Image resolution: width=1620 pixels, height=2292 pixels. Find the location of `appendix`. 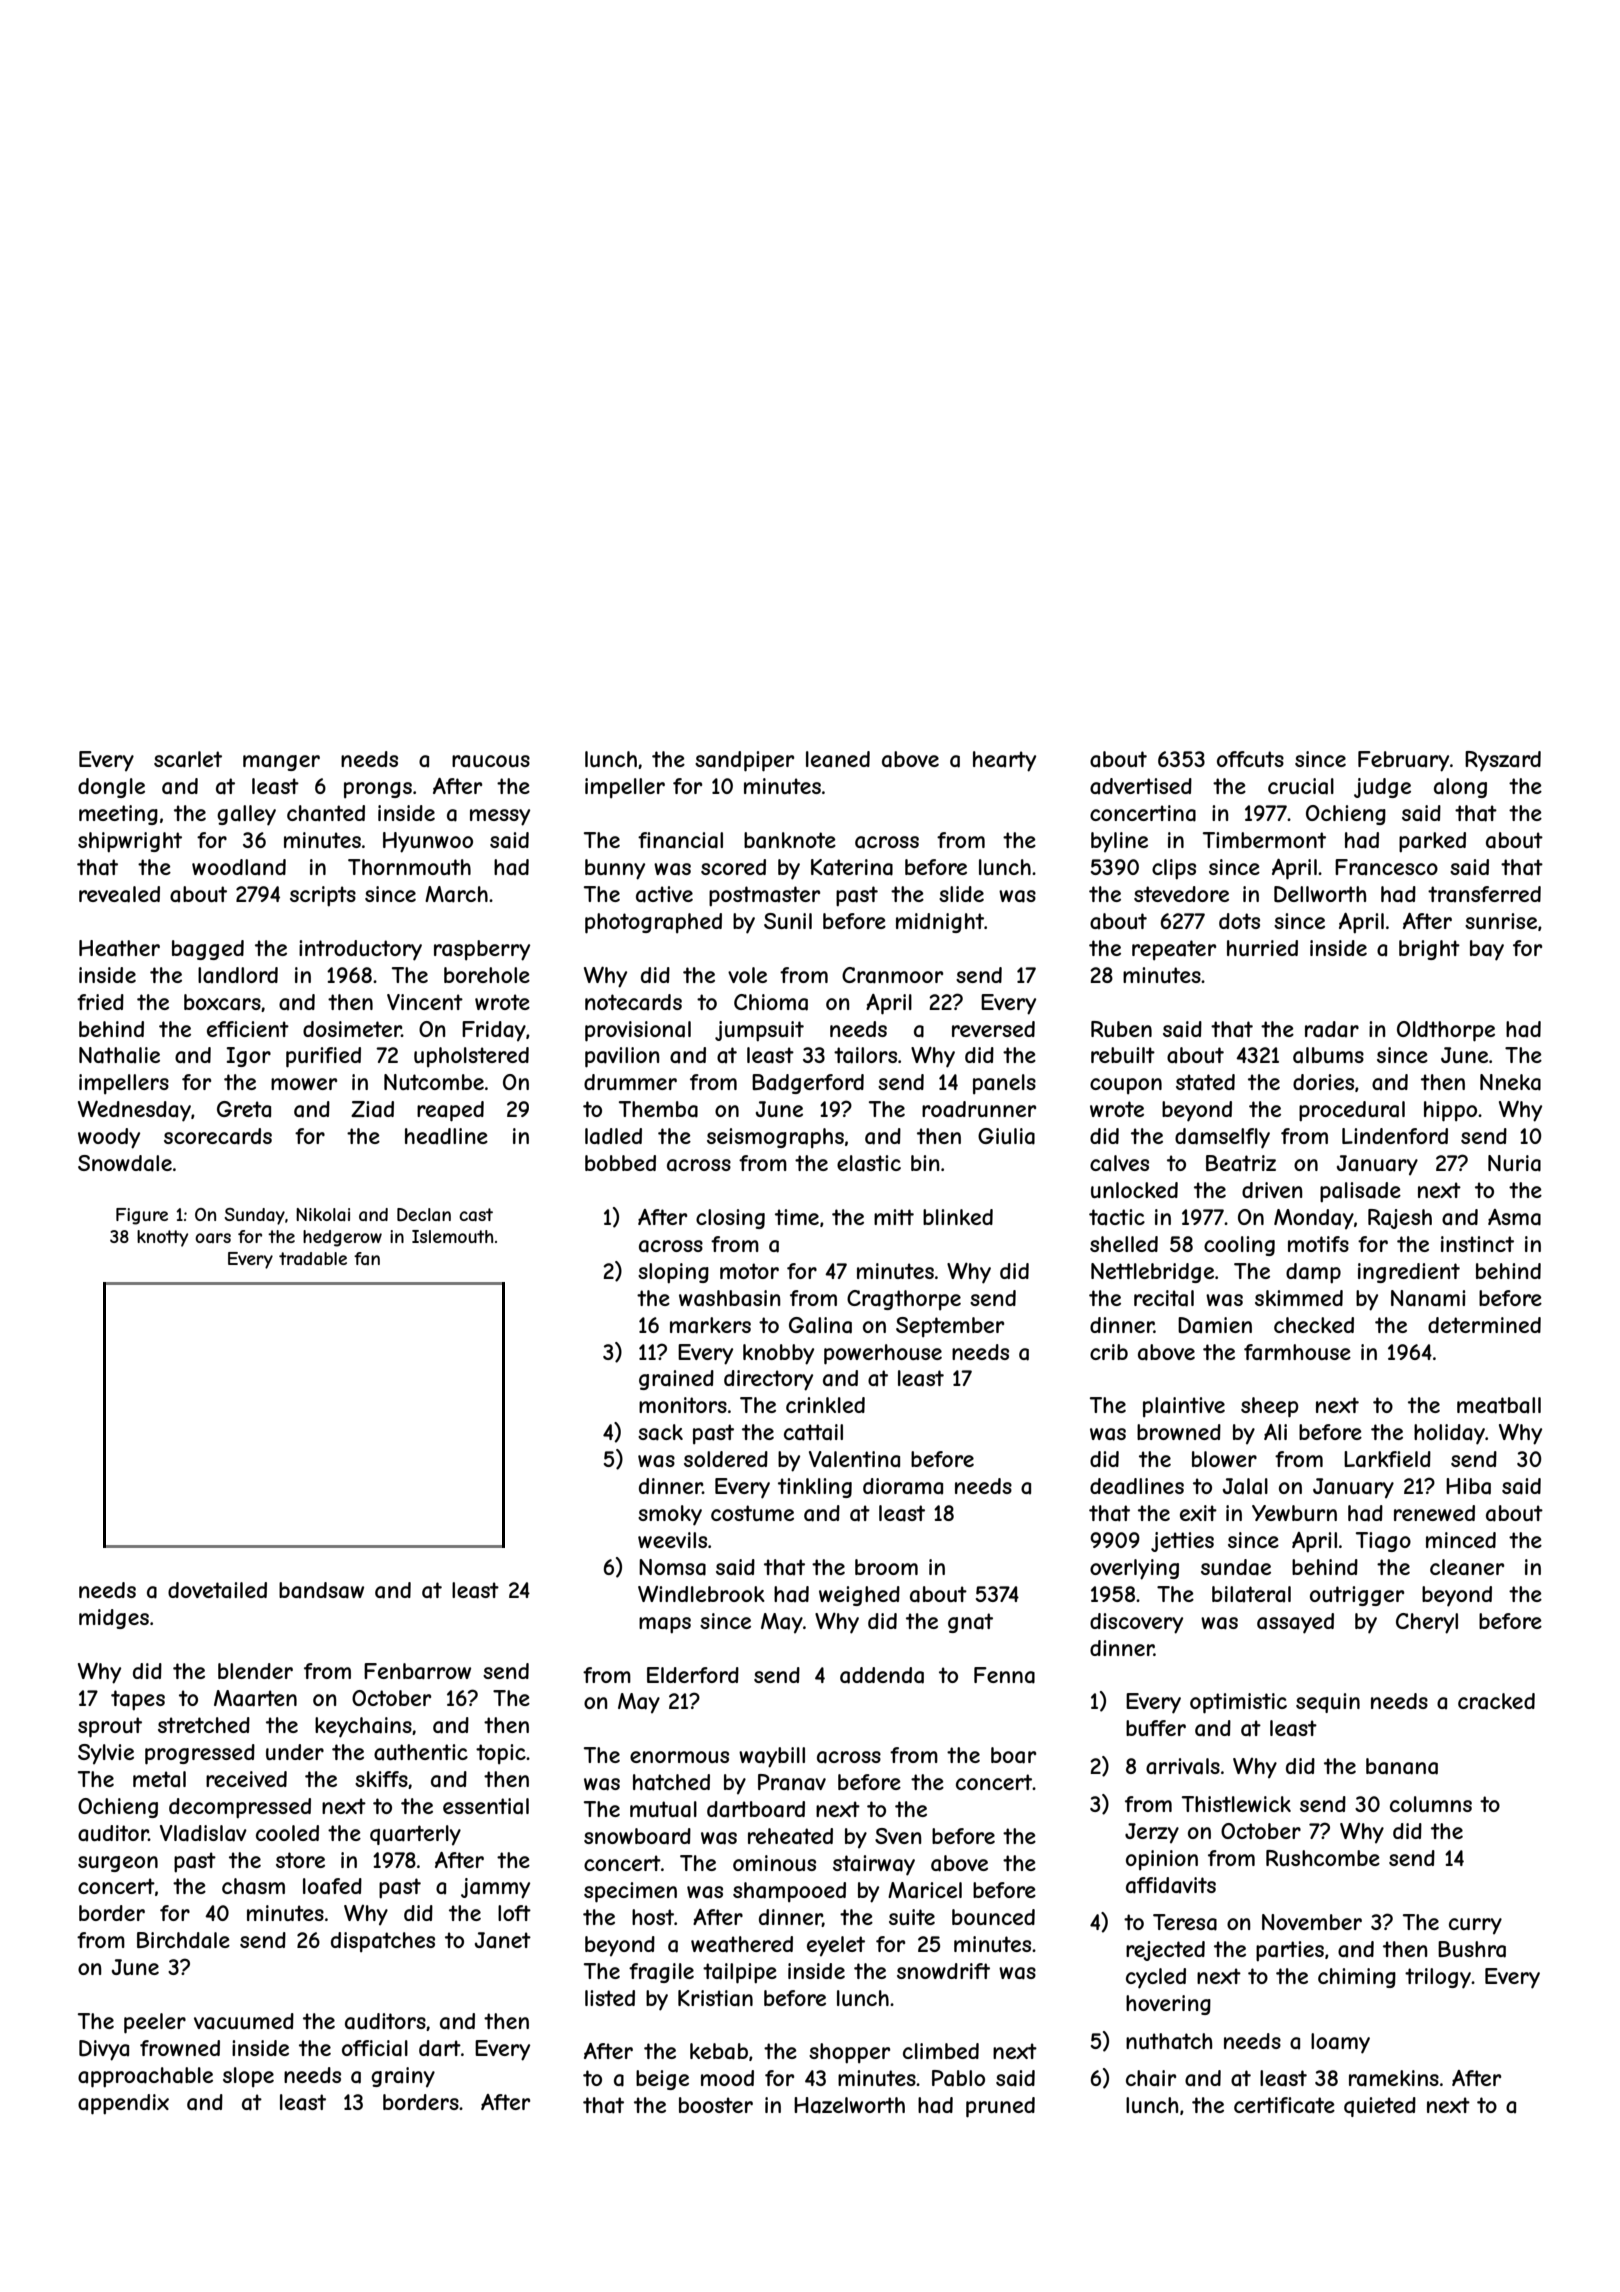

appendix is located at coordinates (123, 2104).
